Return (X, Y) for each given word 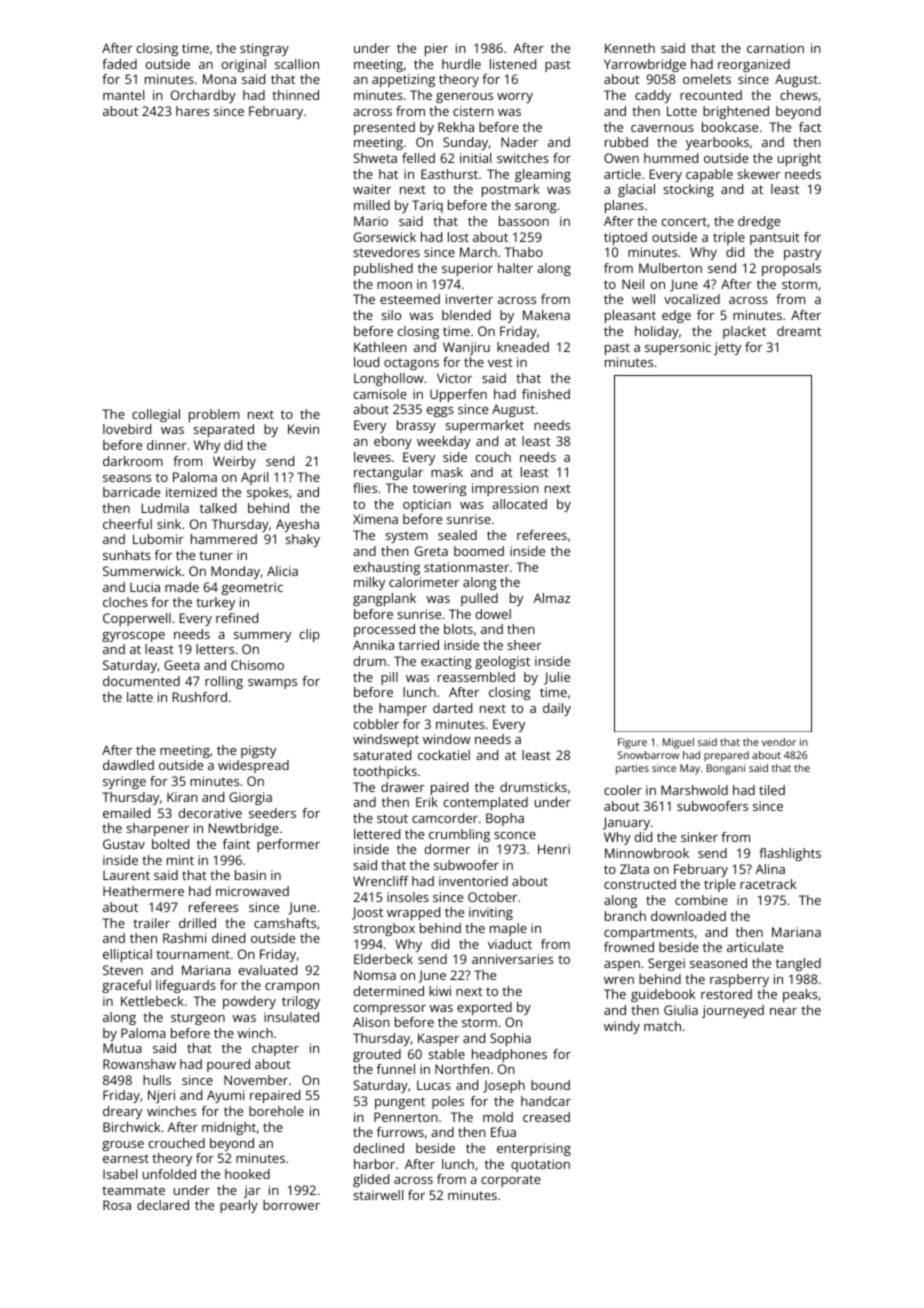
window (446, 739)
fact (810, 127)
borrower (291, 1205)
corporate (511, 1181)
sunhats (127, 555)
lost (458, 237)
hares (192, 111)
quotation (540, 1165)
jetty (727, 348)
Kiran (182, 797)
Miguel (678, 743)
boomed (479, 551)
